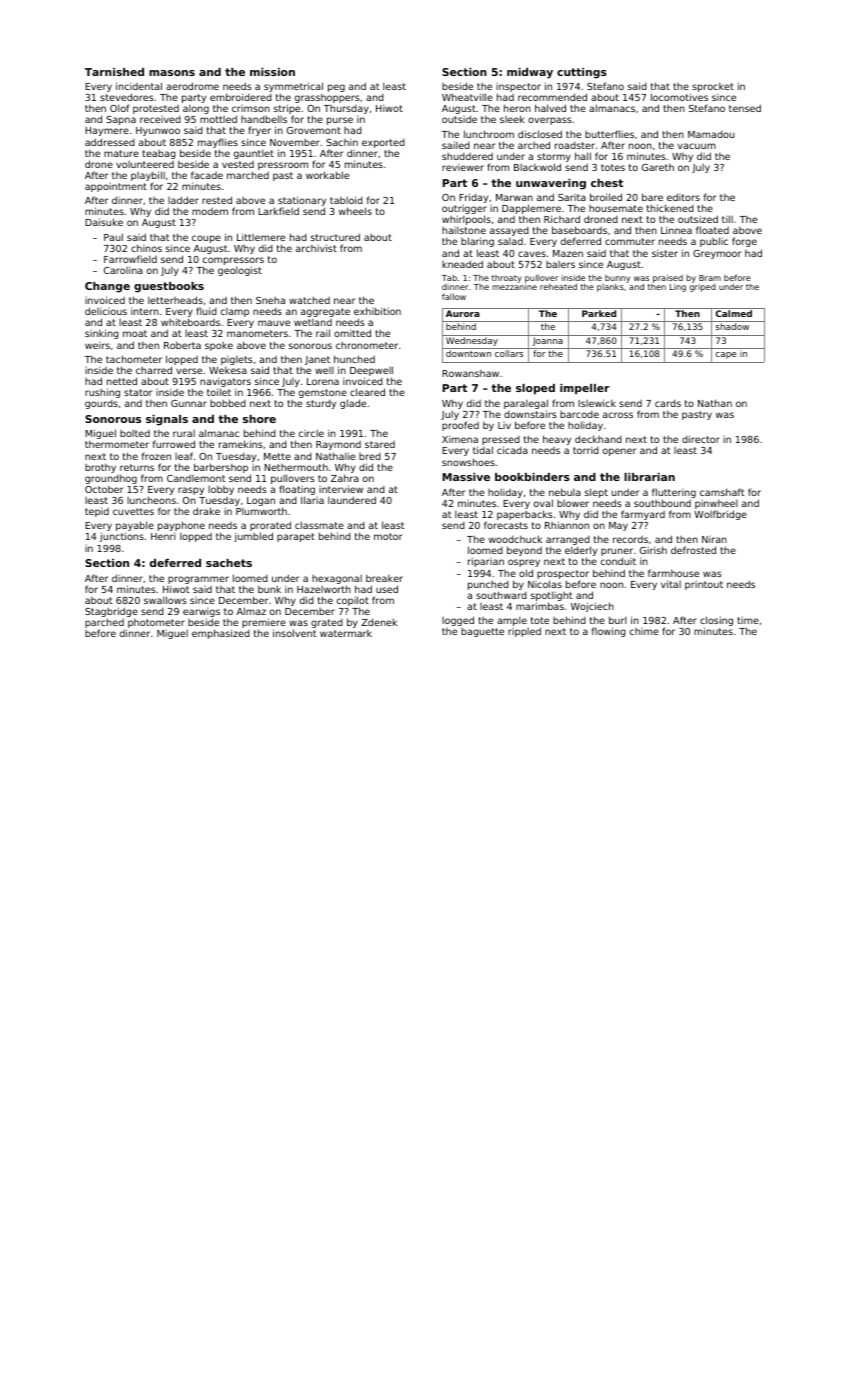 The width and height of the screenshot is (849, 1400). What do you see at coordinates (253, 537) in the screenshot?
I see `jumbled` at bounding box center [253, 537].
